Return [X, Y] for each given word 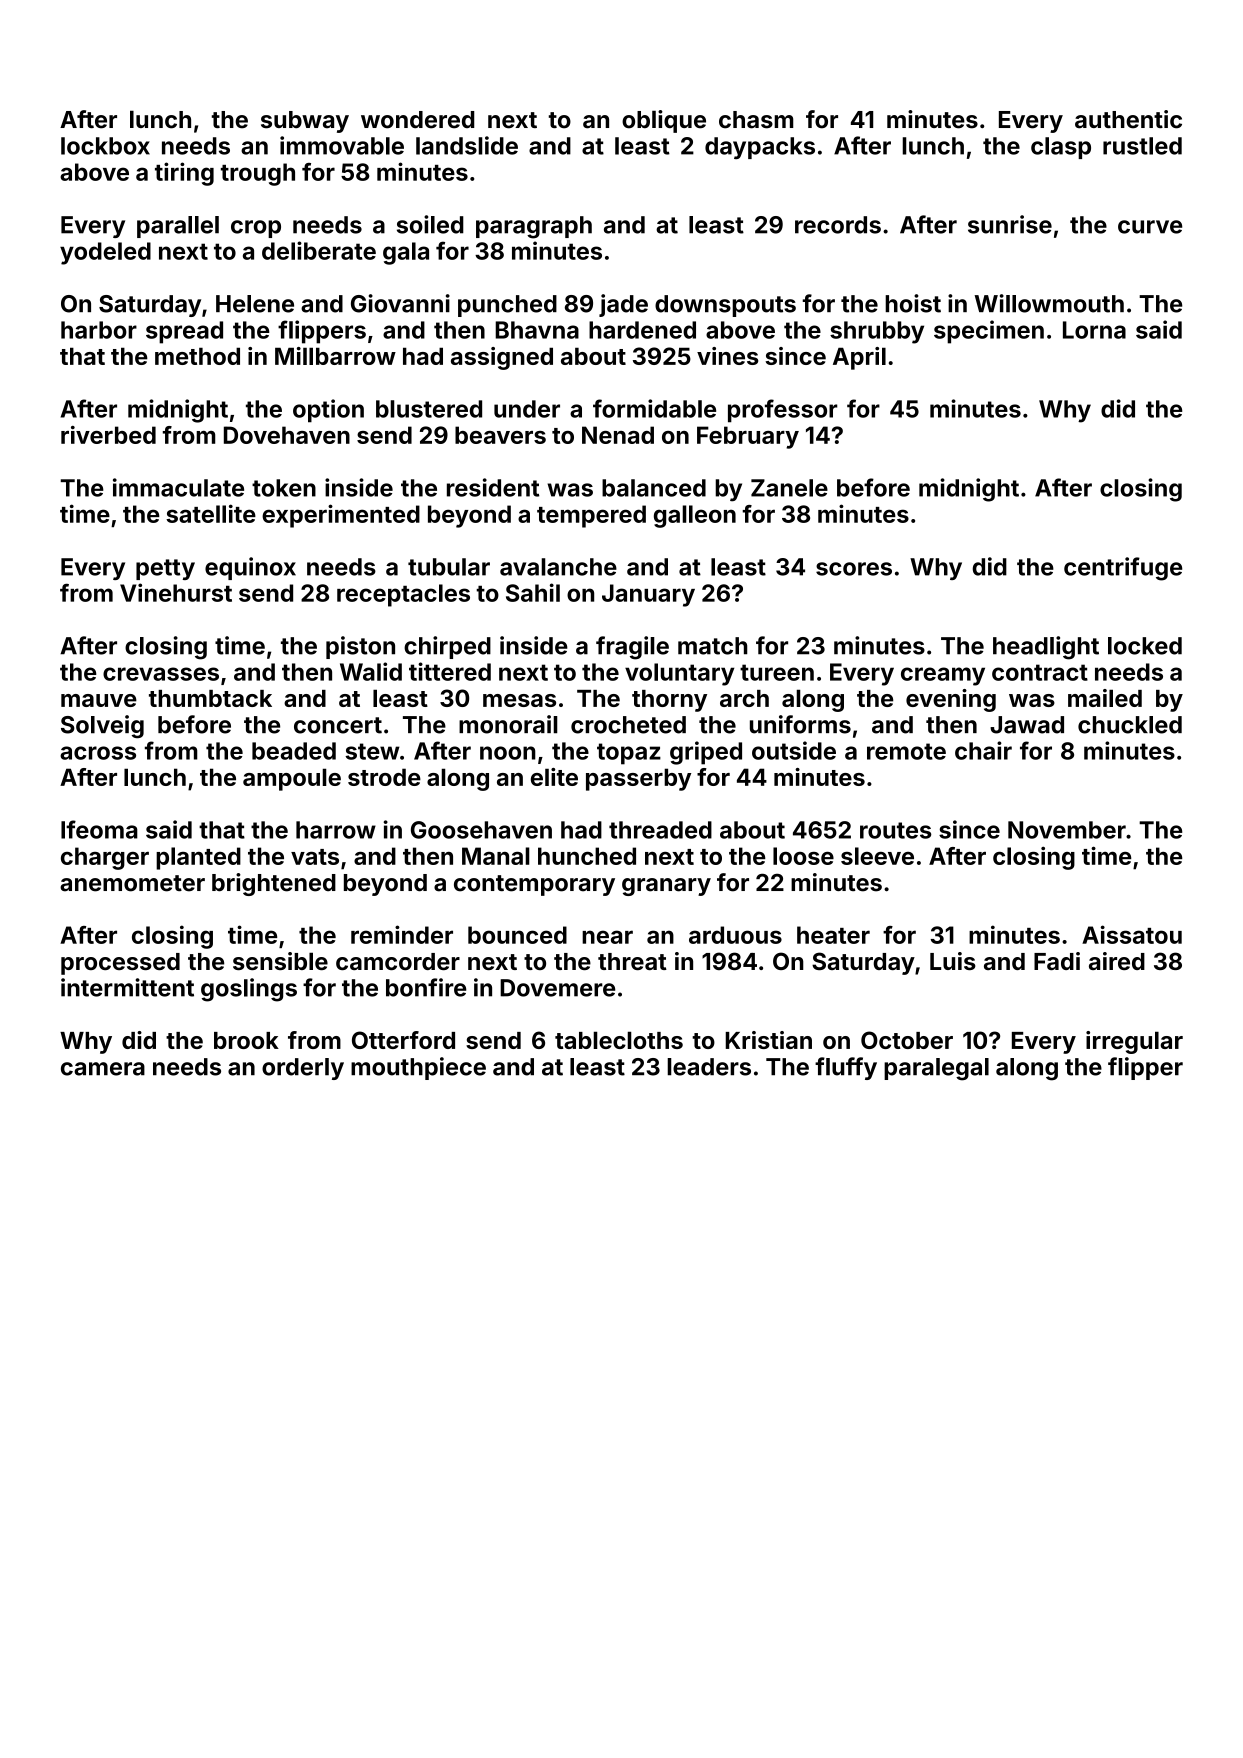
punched [507, 306]
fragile [632, 648]
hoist [913, 303]
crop [256, 229]
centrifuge [1123, 569]
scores [854, 569]
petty [165, 569]
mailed [1105, 698]
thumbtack [210, 698]
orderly [303, 1069]
